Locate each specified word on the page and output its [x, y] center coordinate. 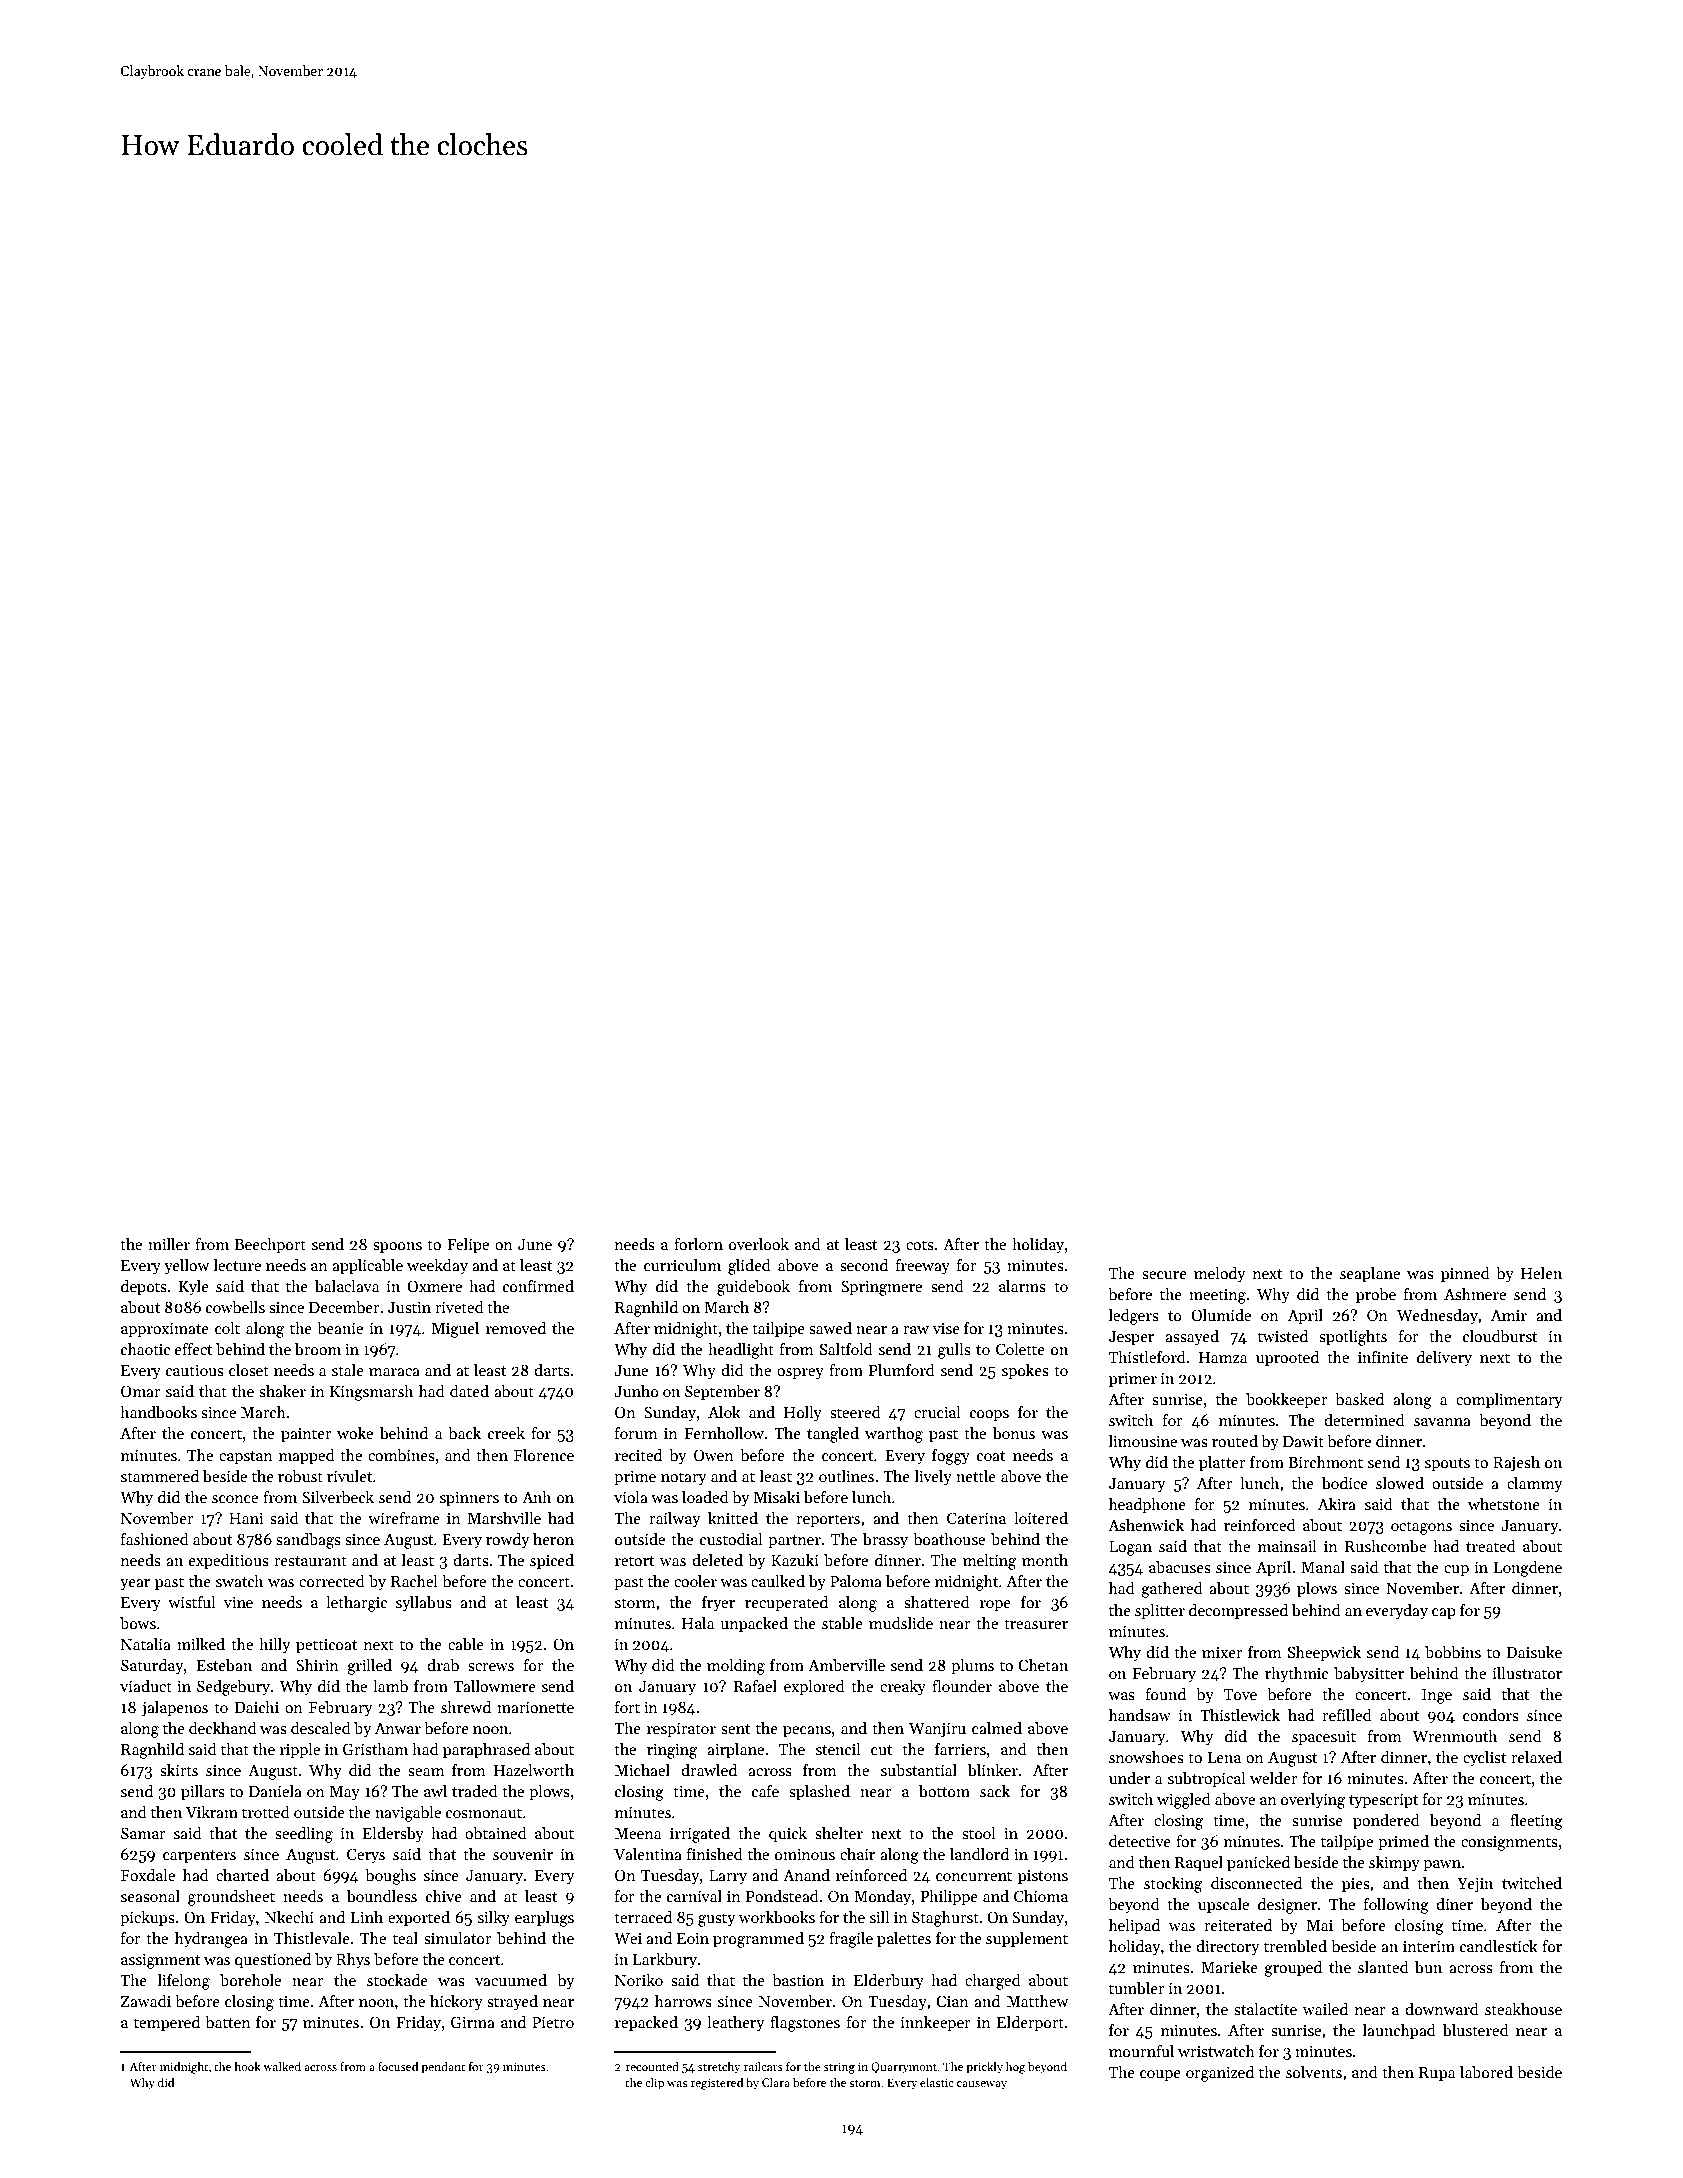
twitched [1532, 1883]
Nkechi [289, 1917]
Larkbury [665, 1961]
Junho [636, 1391]
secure [1164, 1275]
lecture [237, 1265]
